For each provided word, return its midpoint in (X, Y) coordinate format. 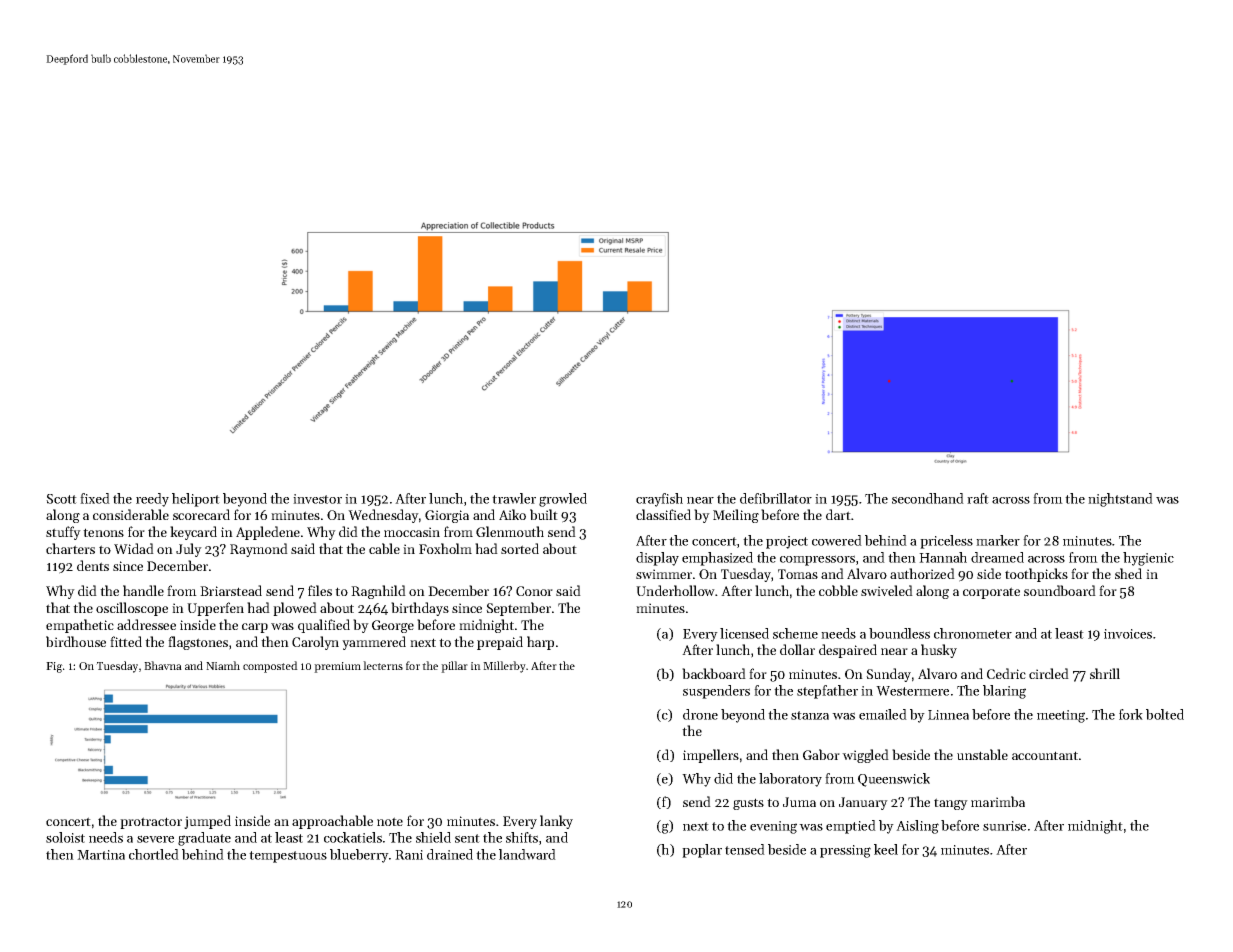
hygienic (1148, 559)
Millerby (504, 667)
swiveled (887, 590)
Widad (134, 548)
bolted (1165, 714)
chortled (154, 854)
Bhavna (163, 665)
